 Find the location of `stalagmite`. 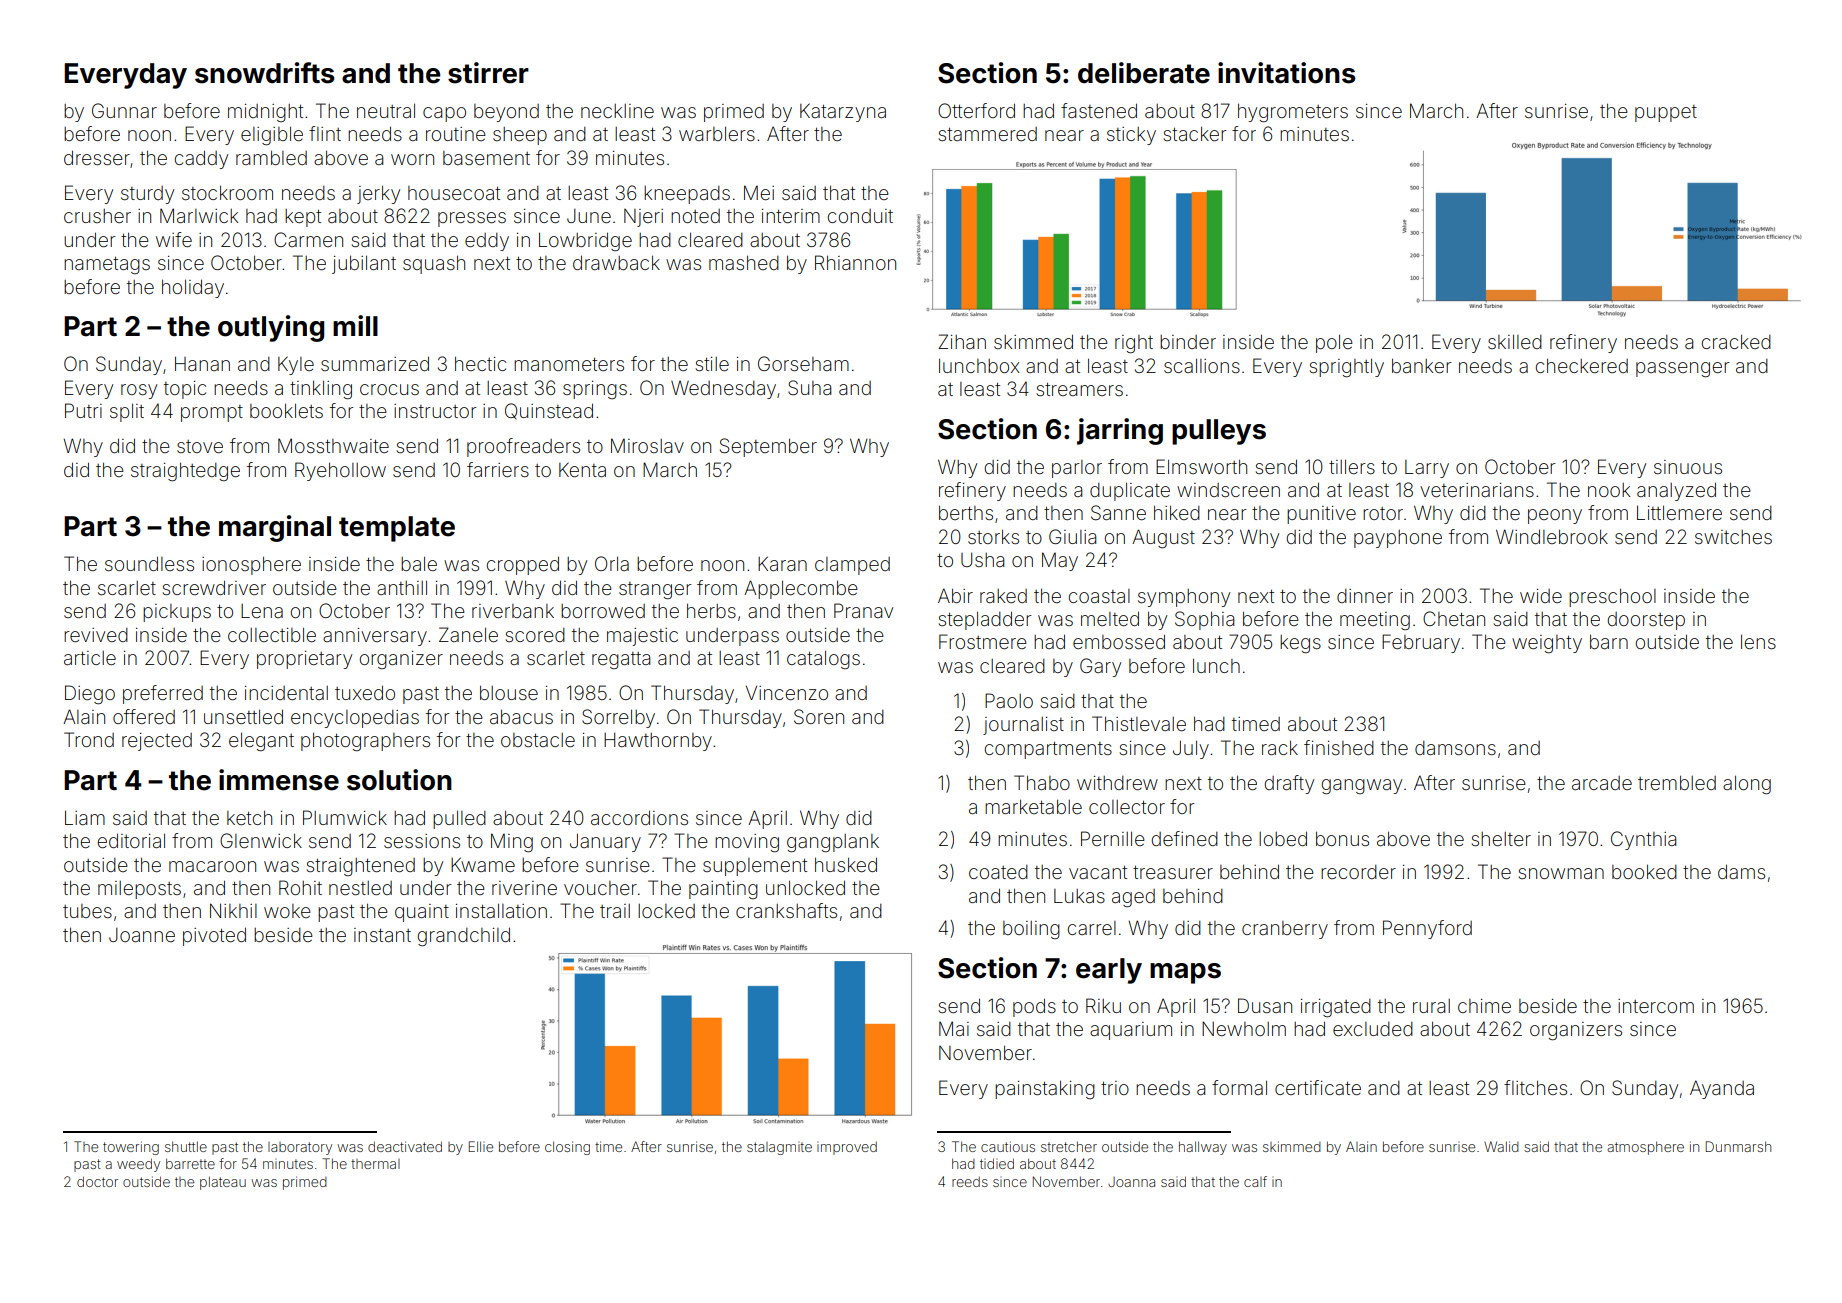

stalagmite is located at coordinates (779, 1148).
